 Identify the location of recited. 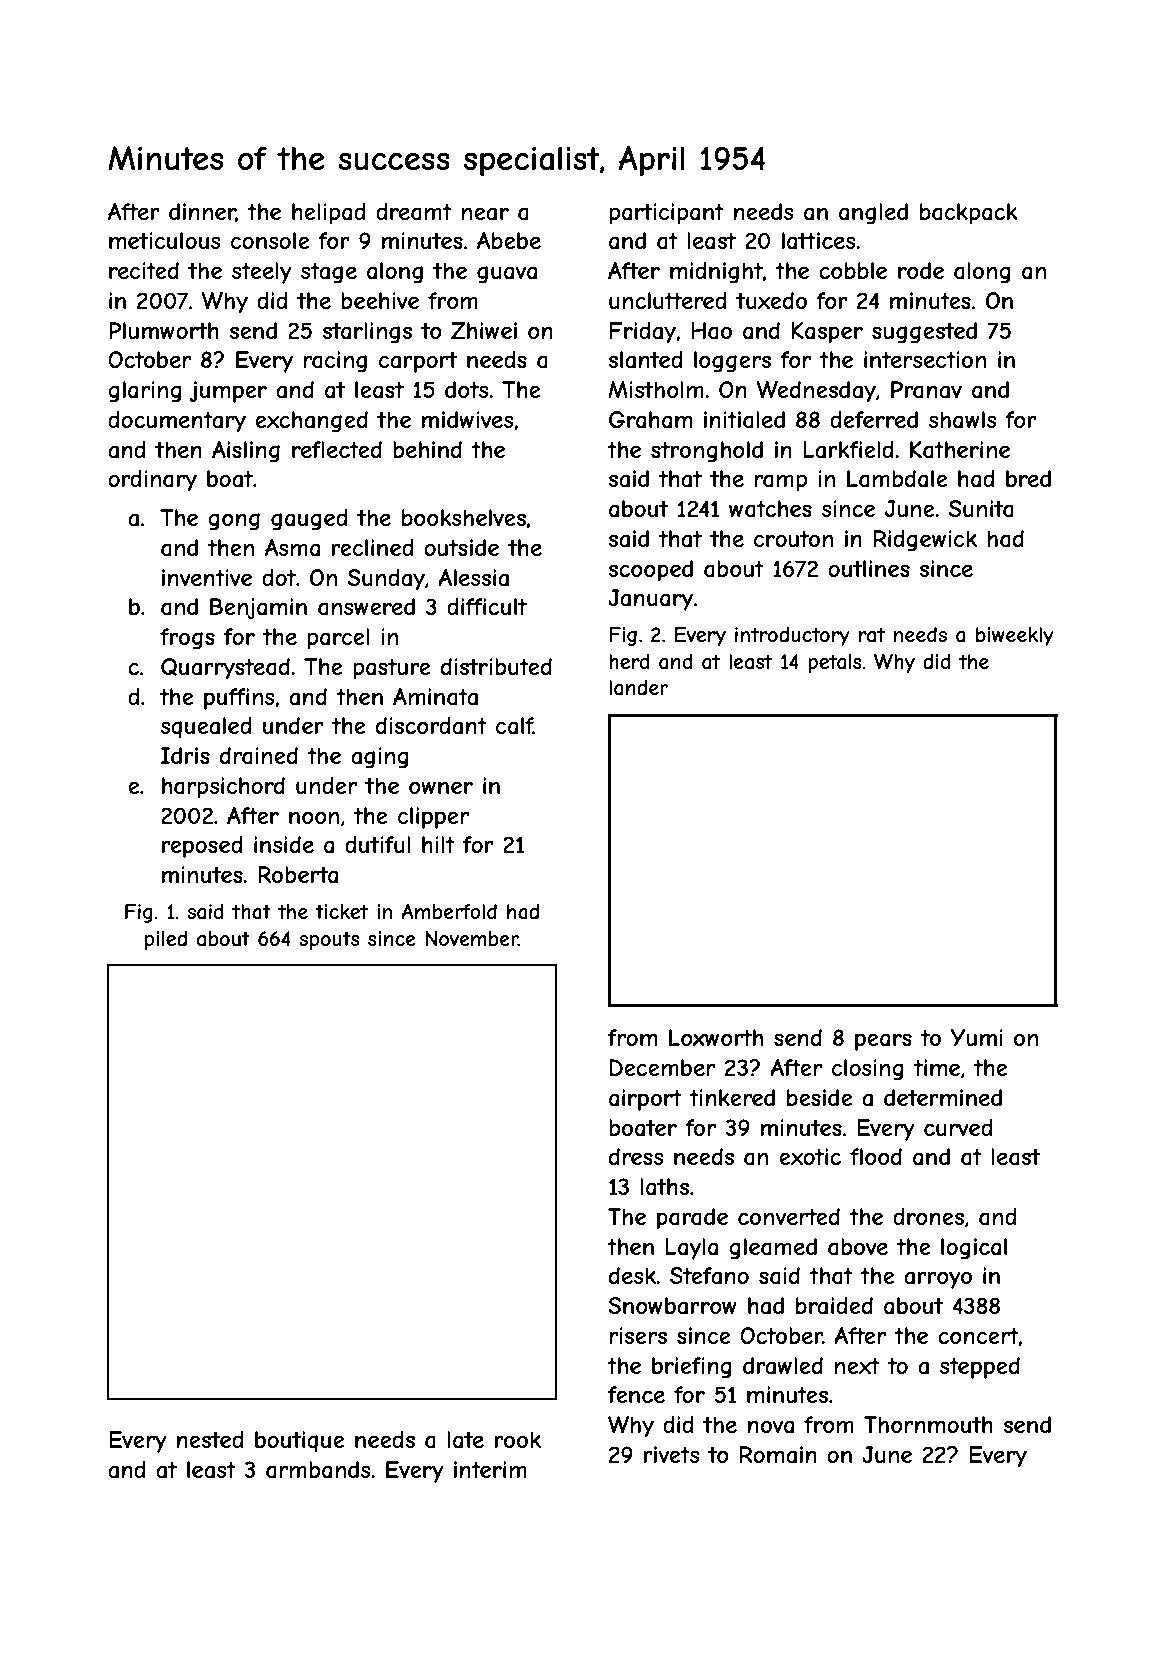
(144, 270).
